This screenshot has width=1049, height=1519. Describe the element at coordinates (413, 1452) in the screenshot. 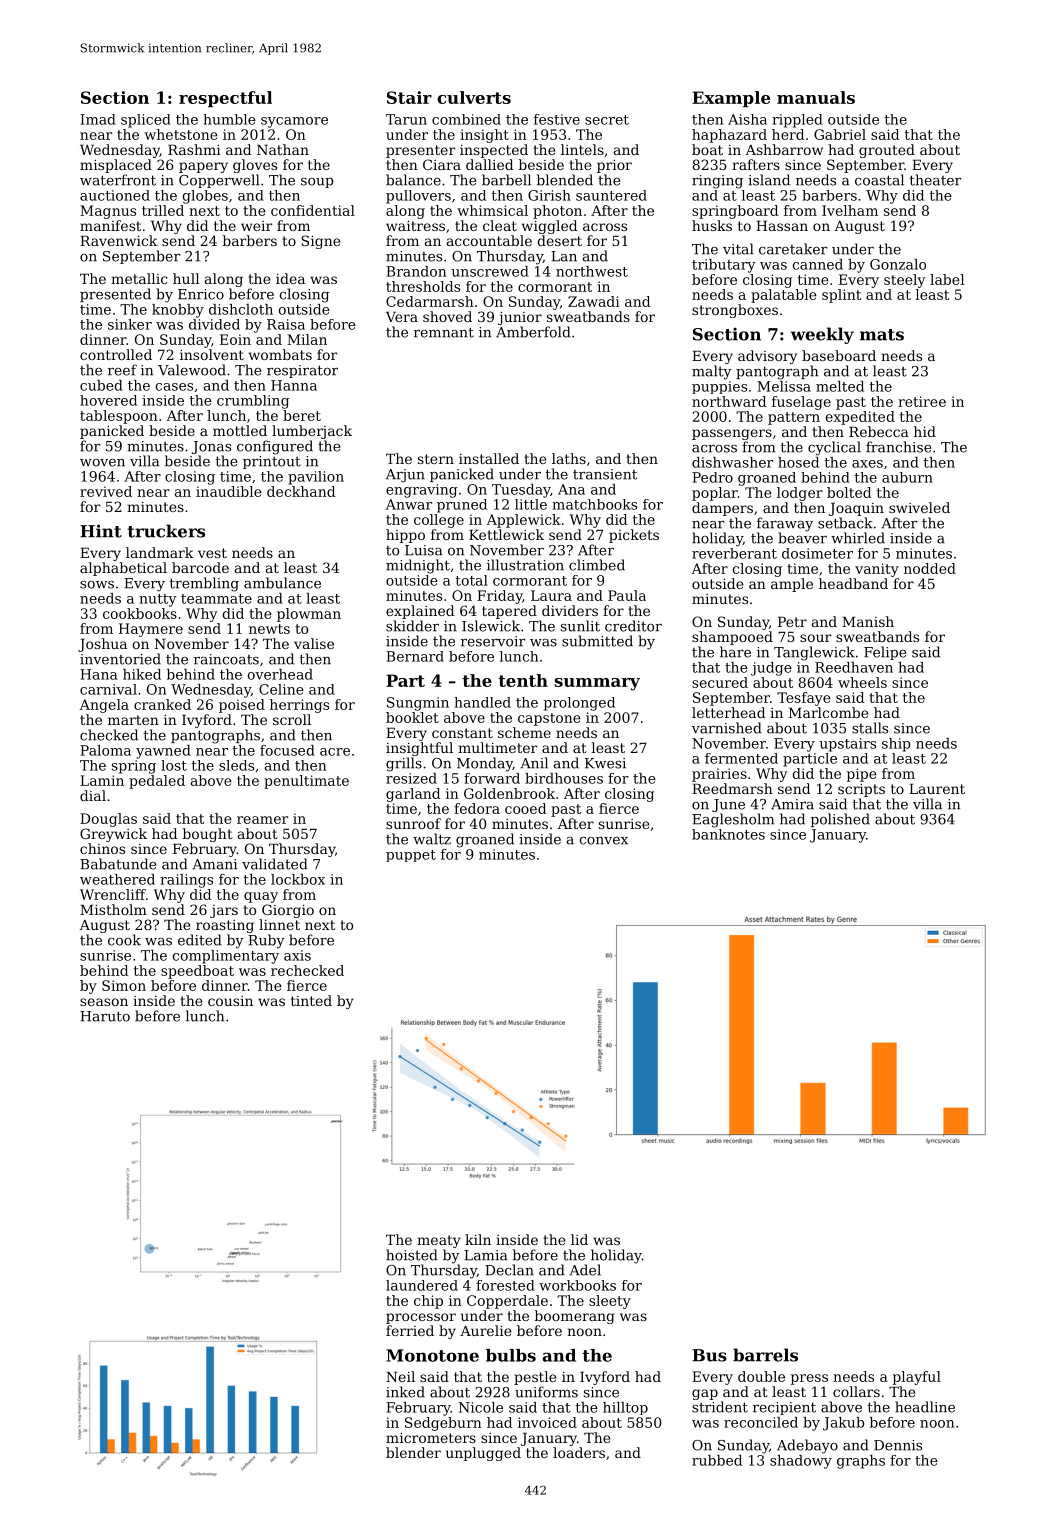

I see `blender` at that location.
